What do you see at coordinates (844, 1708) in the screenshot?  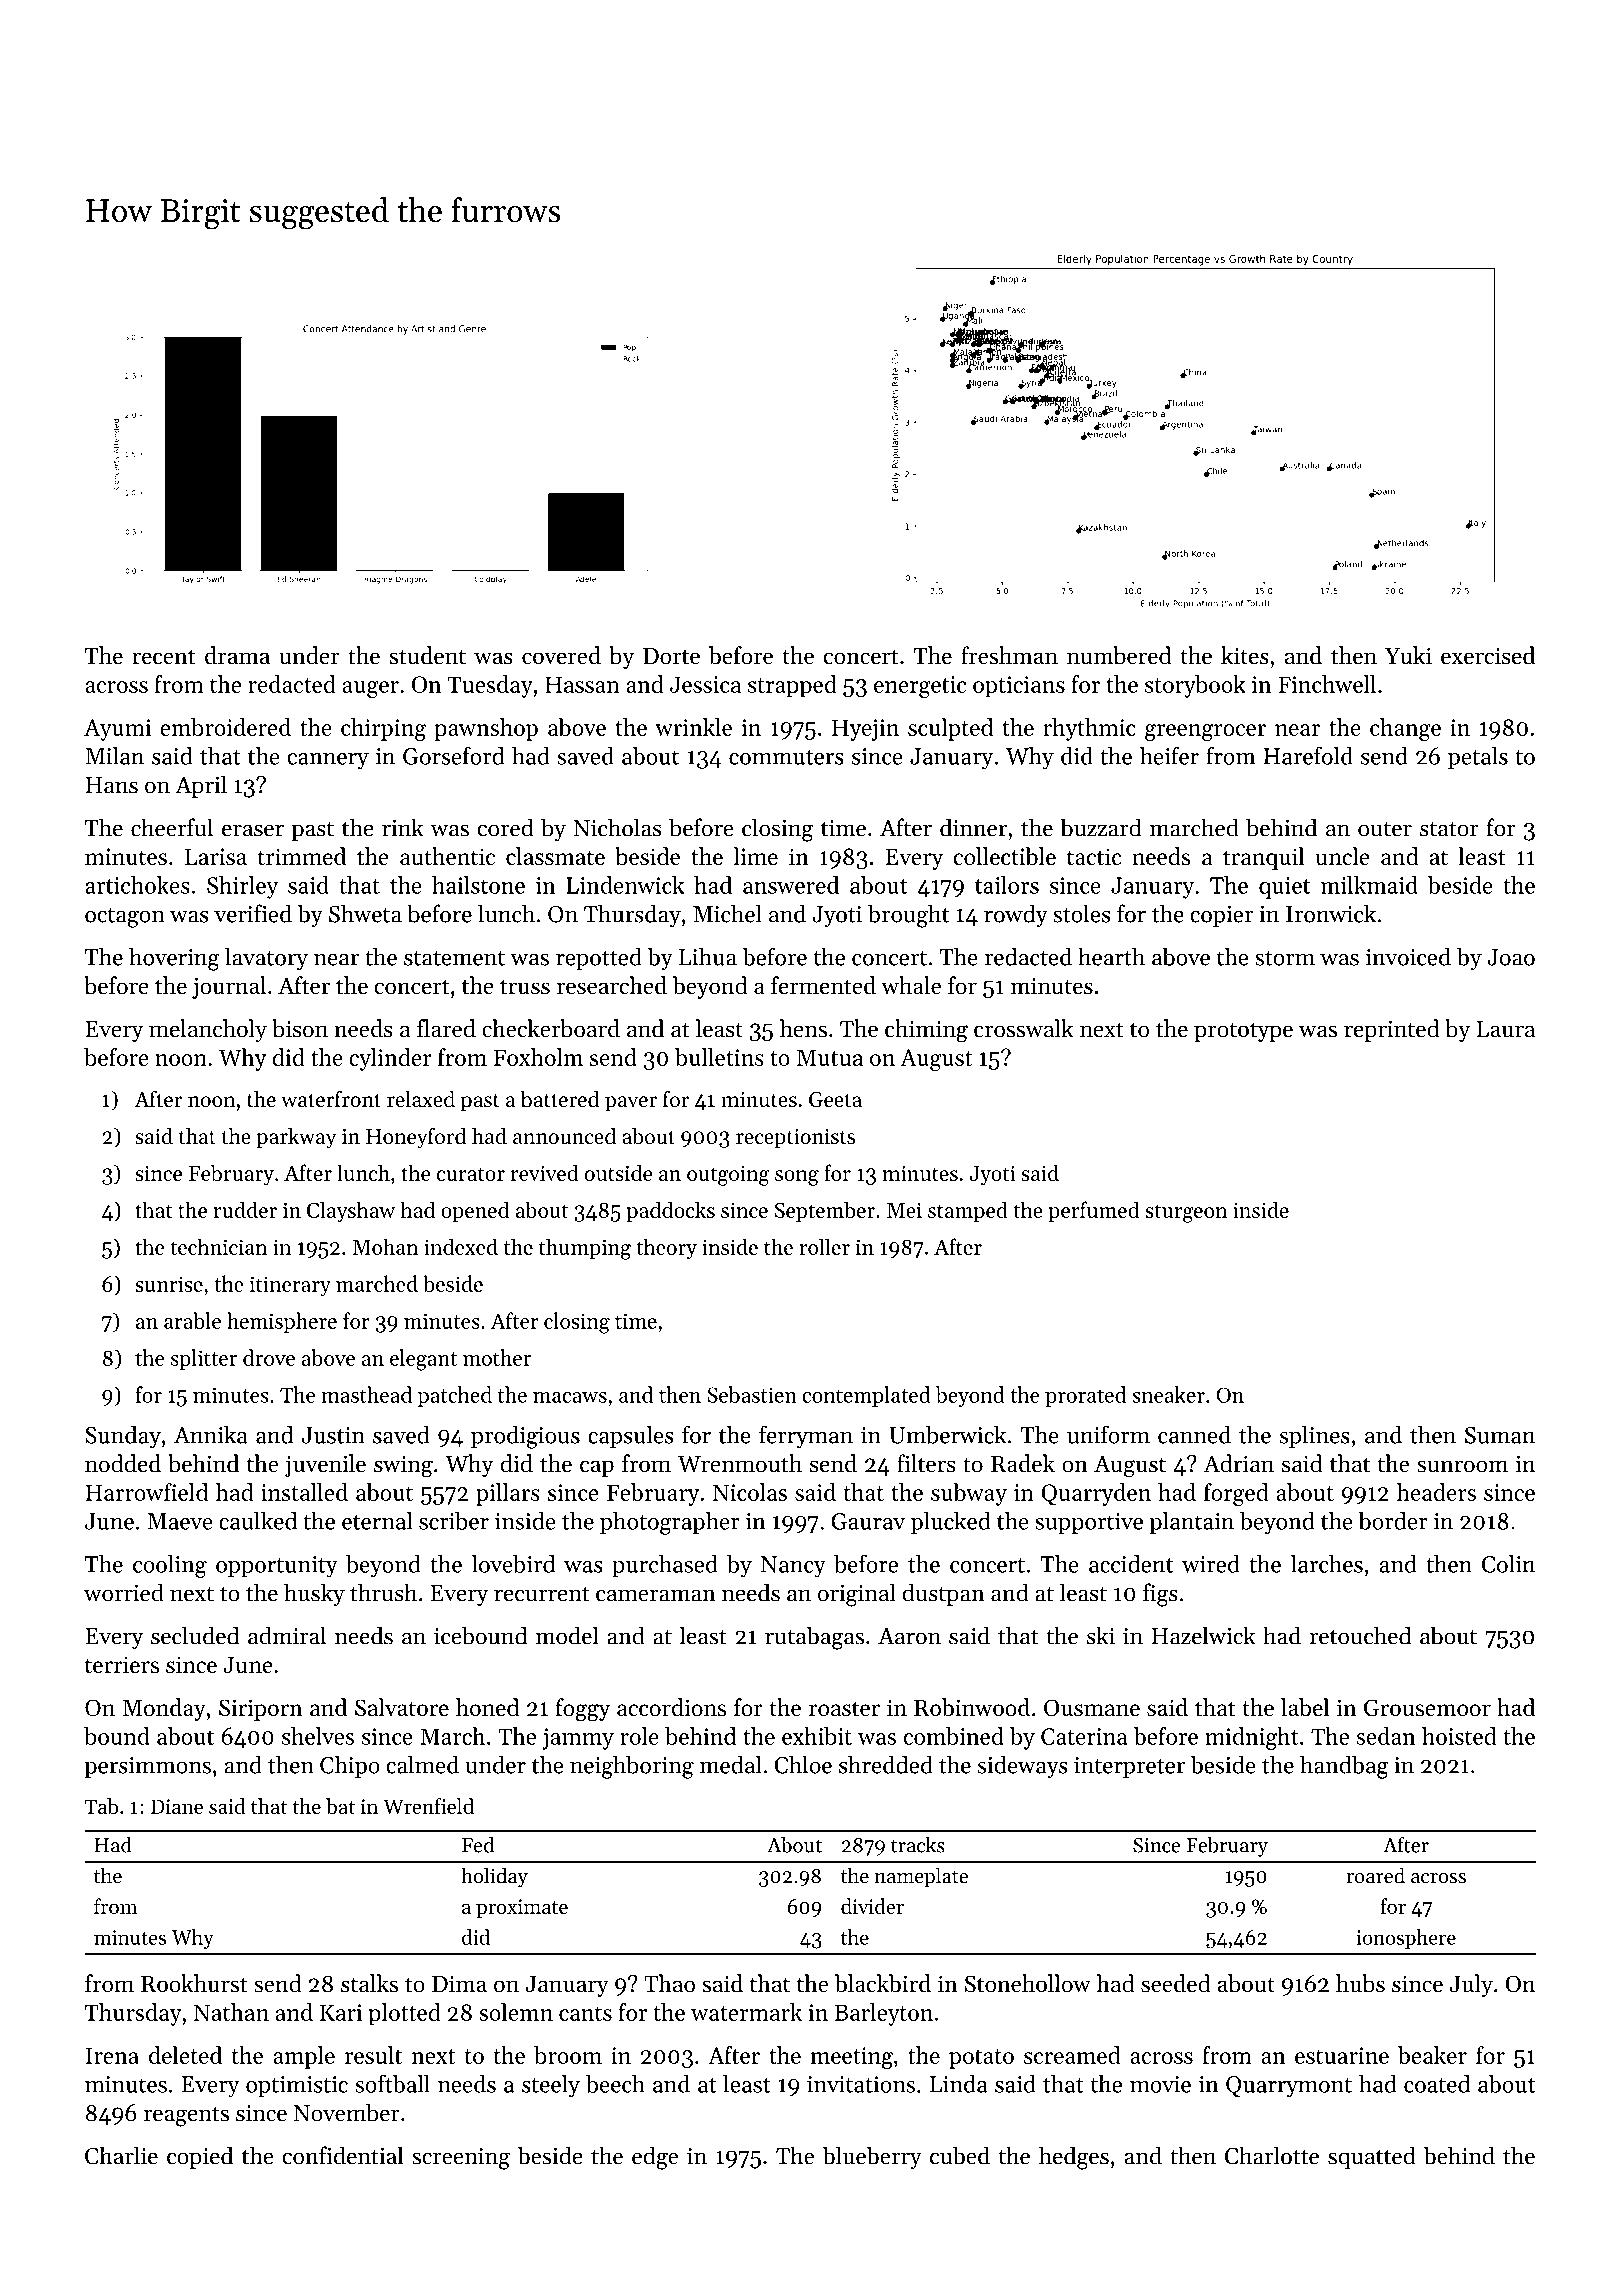 I see `roaster` at bounding box center [844, 1708].
